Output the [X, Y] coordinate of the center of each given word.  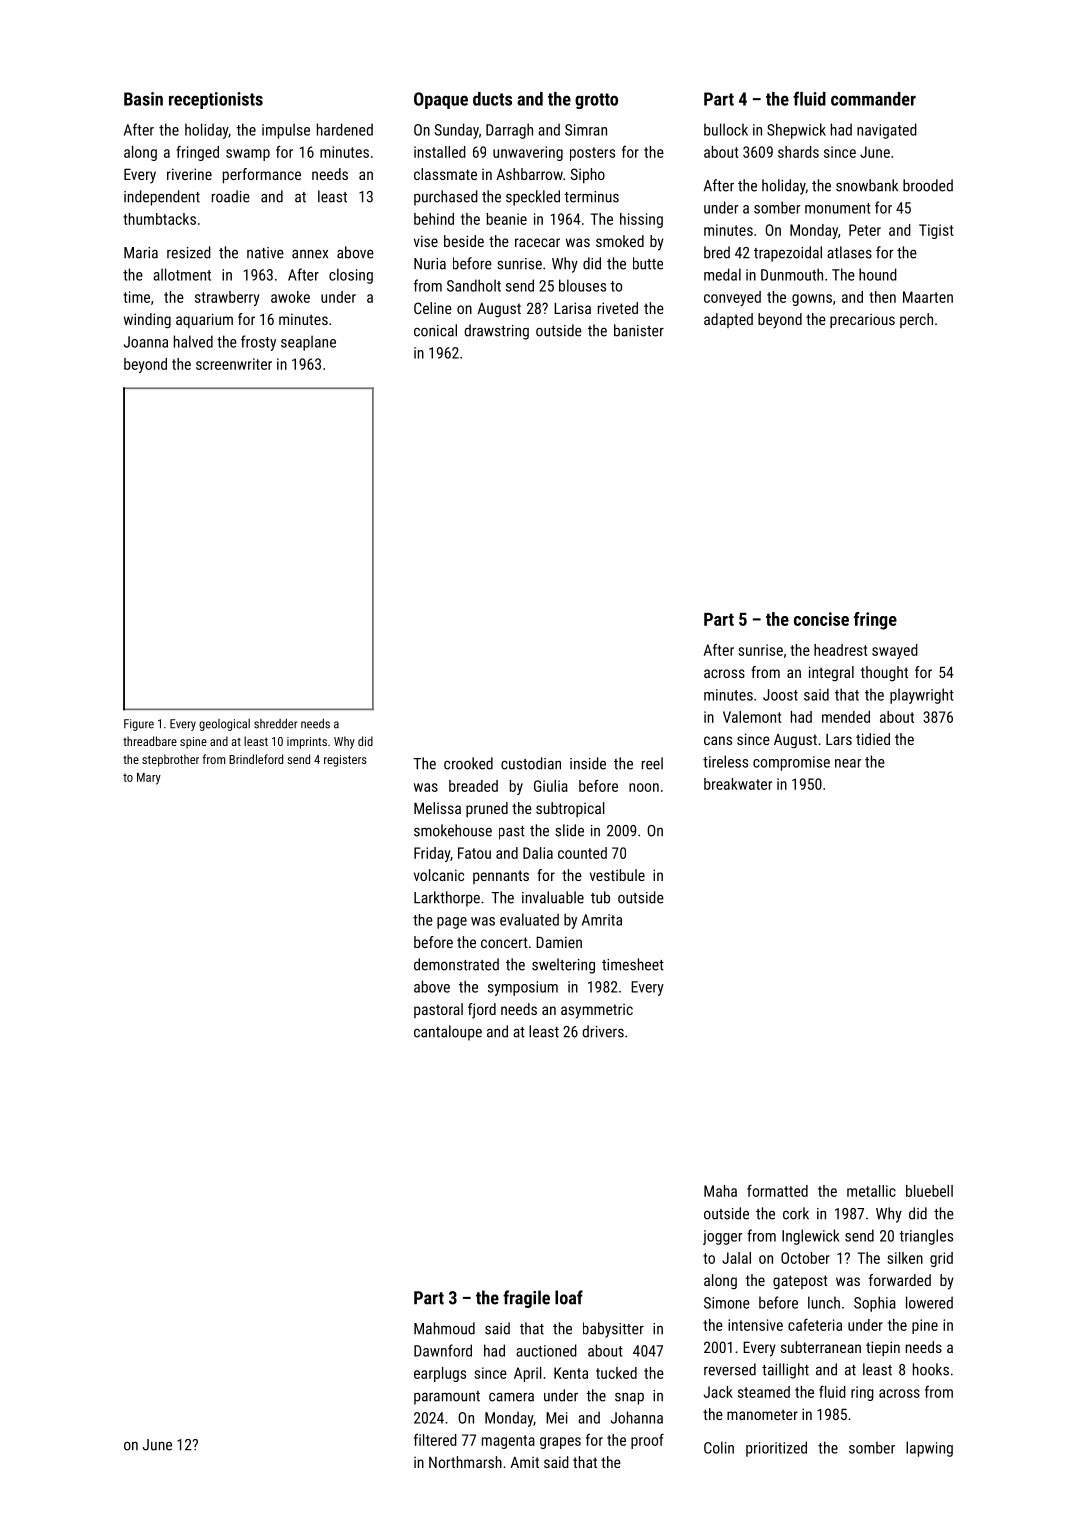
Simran [586, 130]
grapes [560, 1443]
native [265, 253]
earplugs [440, 1374]
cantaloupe [448, 1033]
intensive [755, 1325]
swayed [895, 651]
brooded [928, 185]
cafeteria [815, 1324]
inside [588, 763]
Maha [720, 1191]
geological [224, 725]
